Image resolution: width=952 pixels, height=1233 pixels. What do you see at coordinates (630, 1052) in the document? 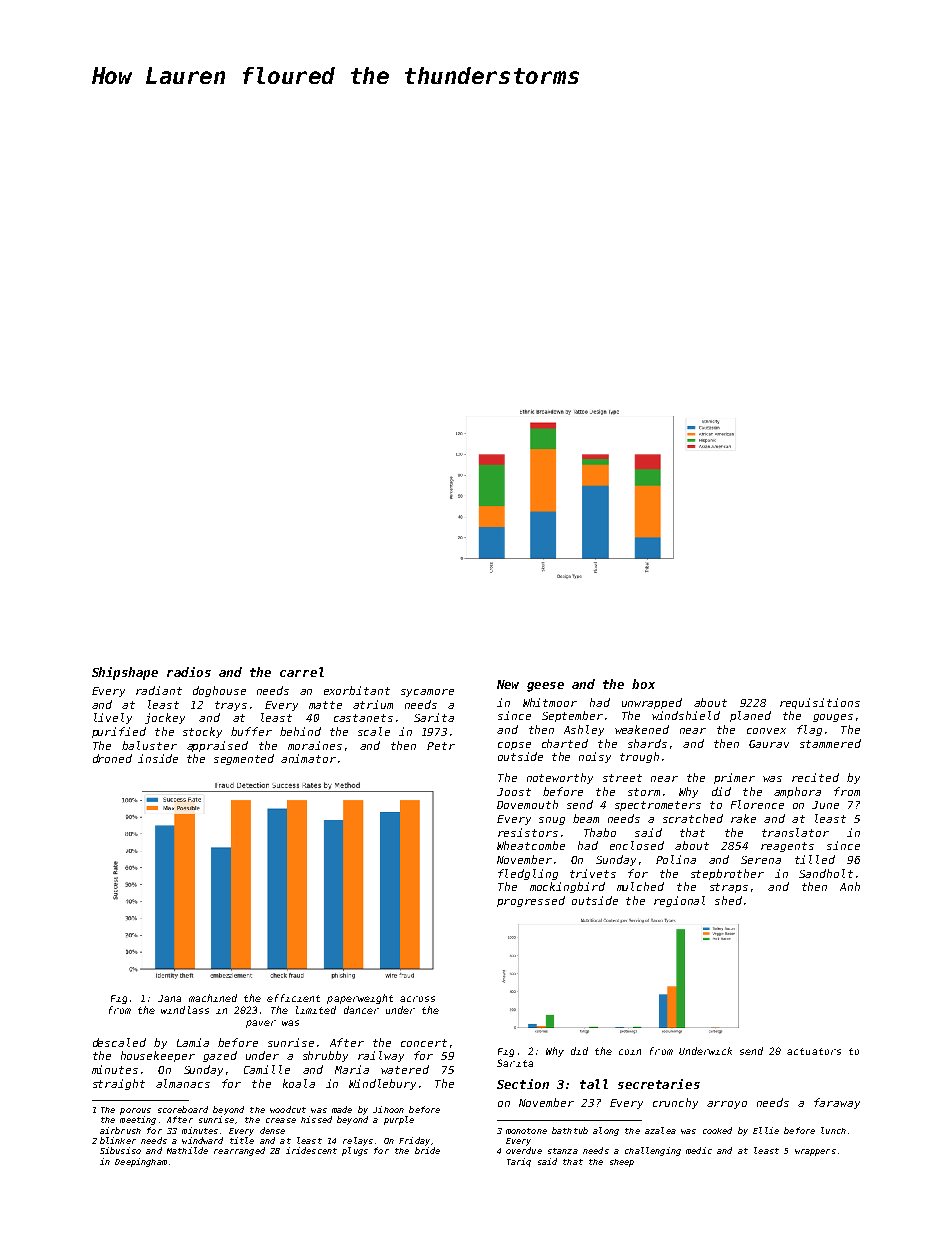
I see `coin` at bounding box center [630, 1052].
